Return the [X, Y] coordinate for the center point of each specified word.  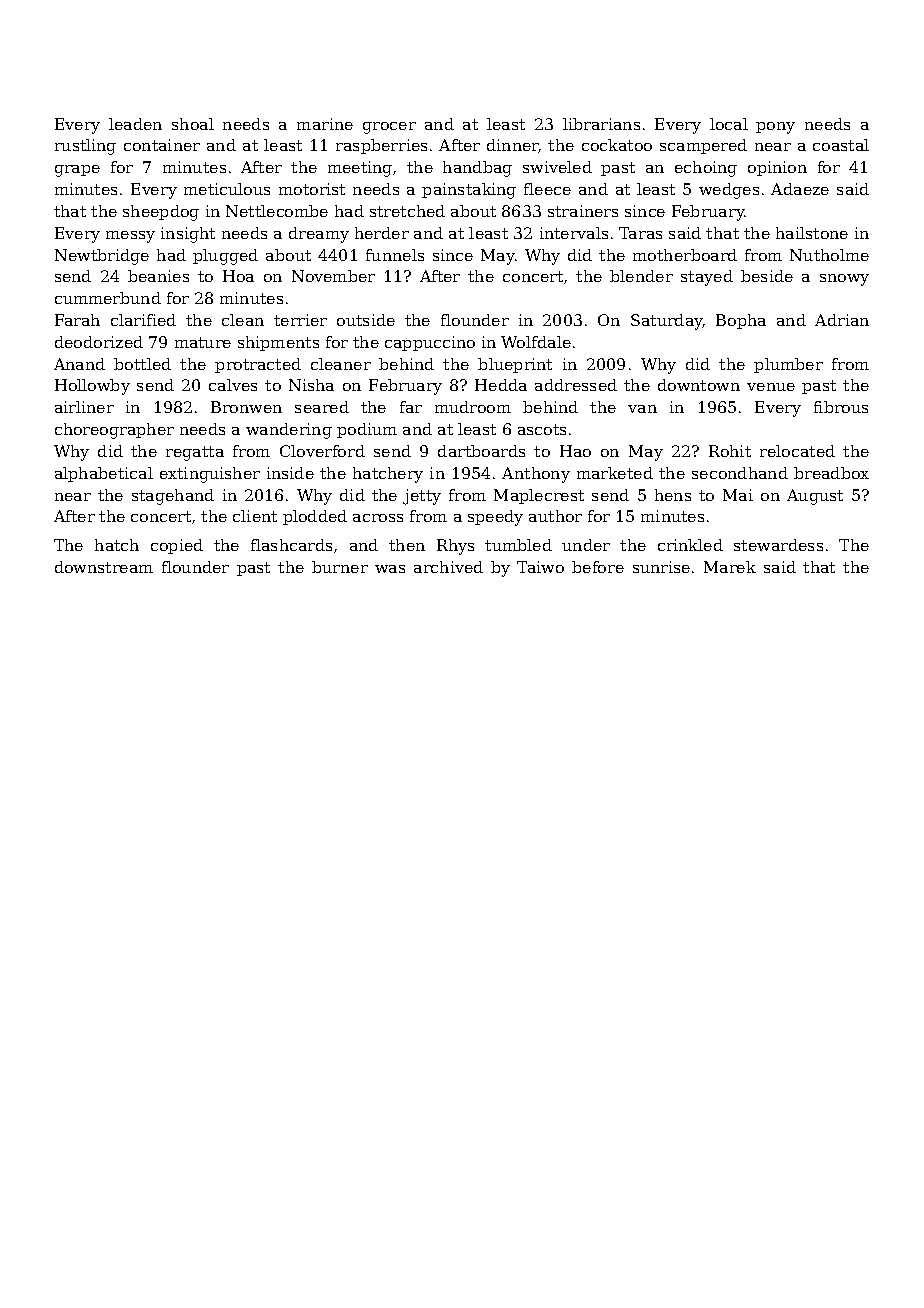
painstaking [469, 191]
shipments [278, 343]
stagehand [173, 497]
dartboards [481, 451]
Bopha [741, 321]
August [815, 497]
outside [366, 320]
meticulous [227, 189]
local [729, 124]
